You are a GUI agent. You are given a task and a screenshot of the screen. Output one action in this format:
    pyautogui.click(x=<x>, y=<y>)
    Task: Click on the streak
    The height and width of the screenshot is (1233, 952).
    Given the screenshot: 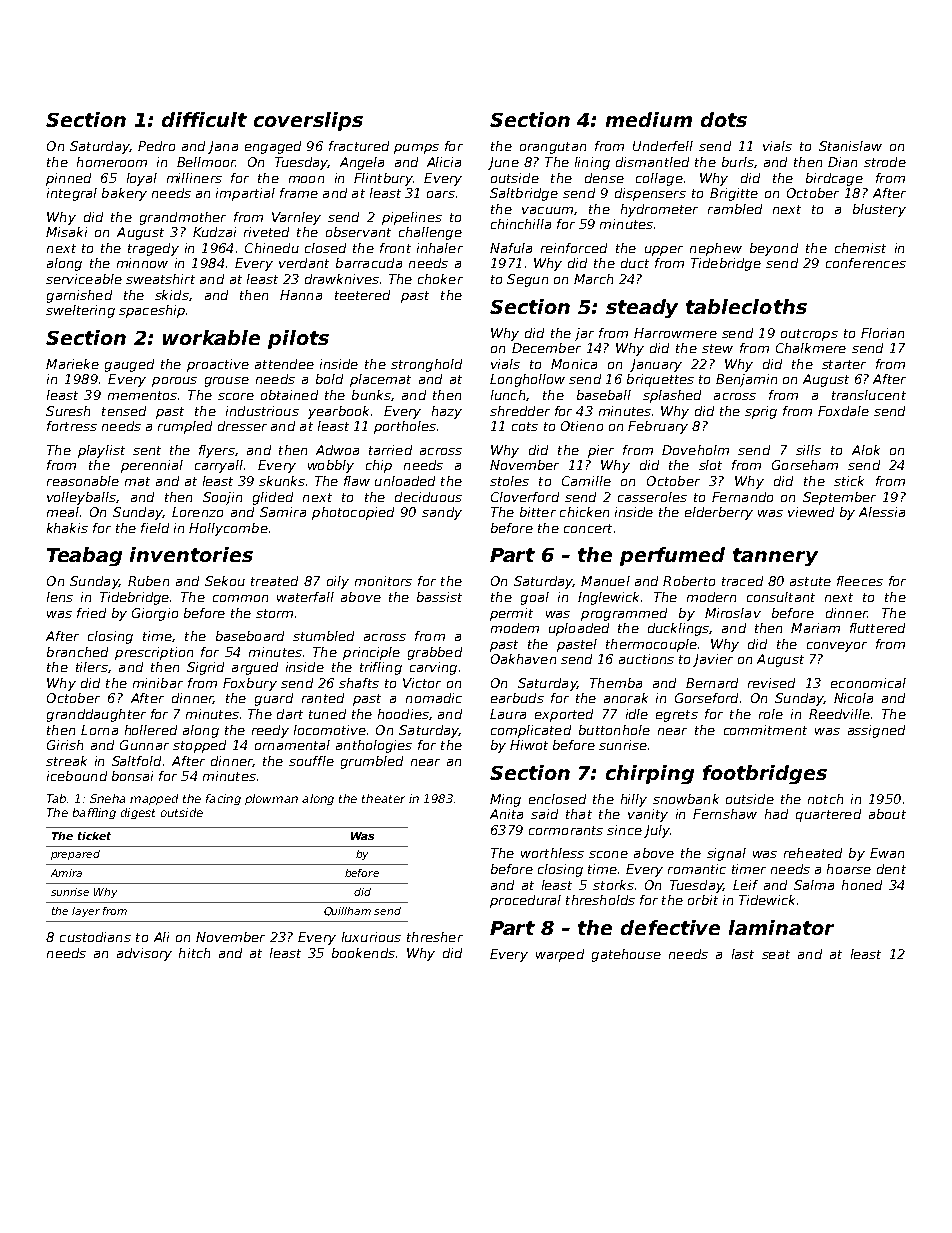 What is the action you would take?
    pyautogui.click(x=66, y=761)
